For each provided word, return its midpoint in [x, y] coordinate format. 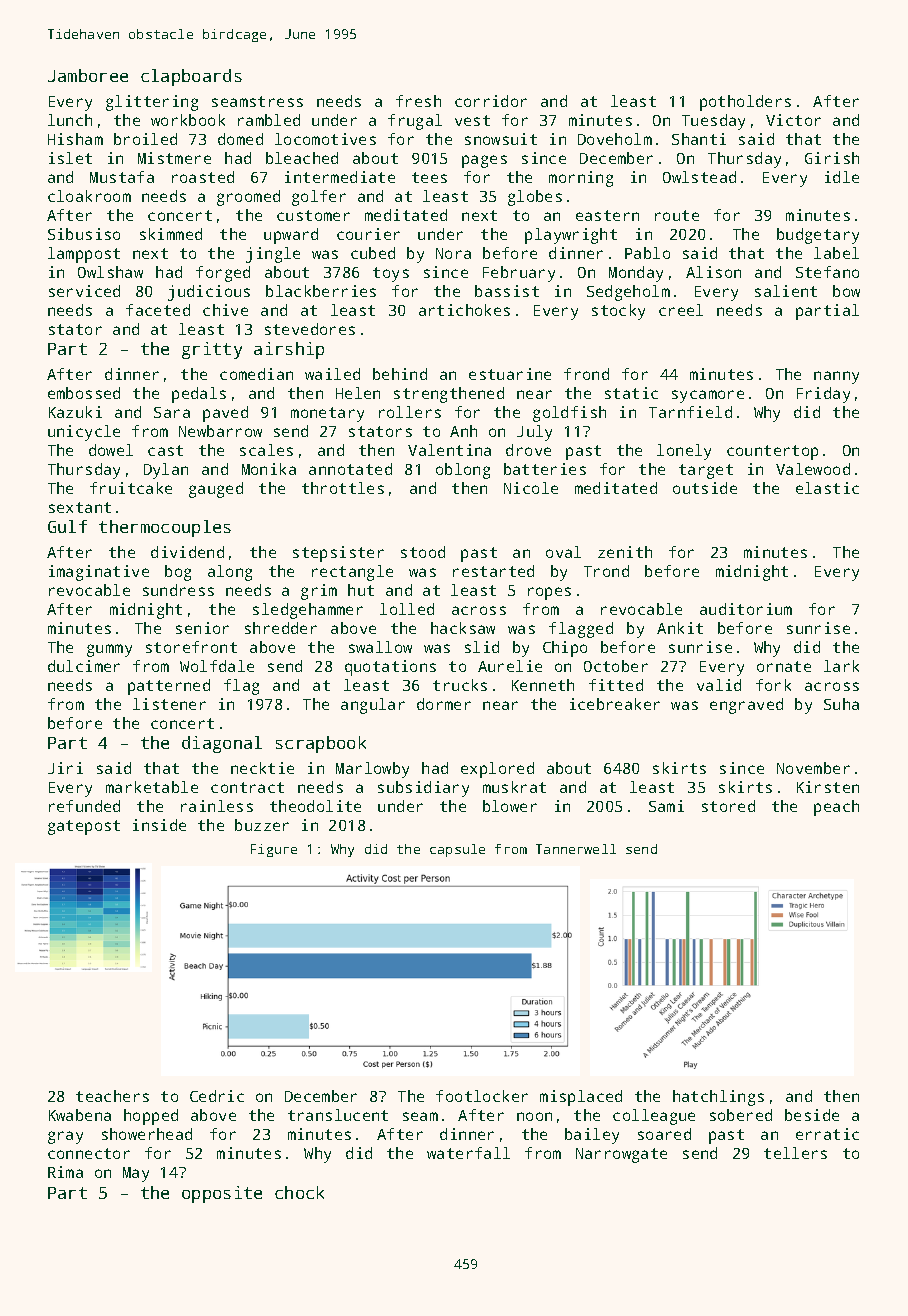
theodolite [315, 806]
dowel [111, 450]
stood [423, 552]
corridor [491, 101]
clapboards [191, 77]
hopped [151, 1117]
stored [728, 806]
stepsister [338, 554]
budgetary [818, 236]
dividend [187, 552]
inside [159, 825]
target [706, 471]
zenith [625, 552]
